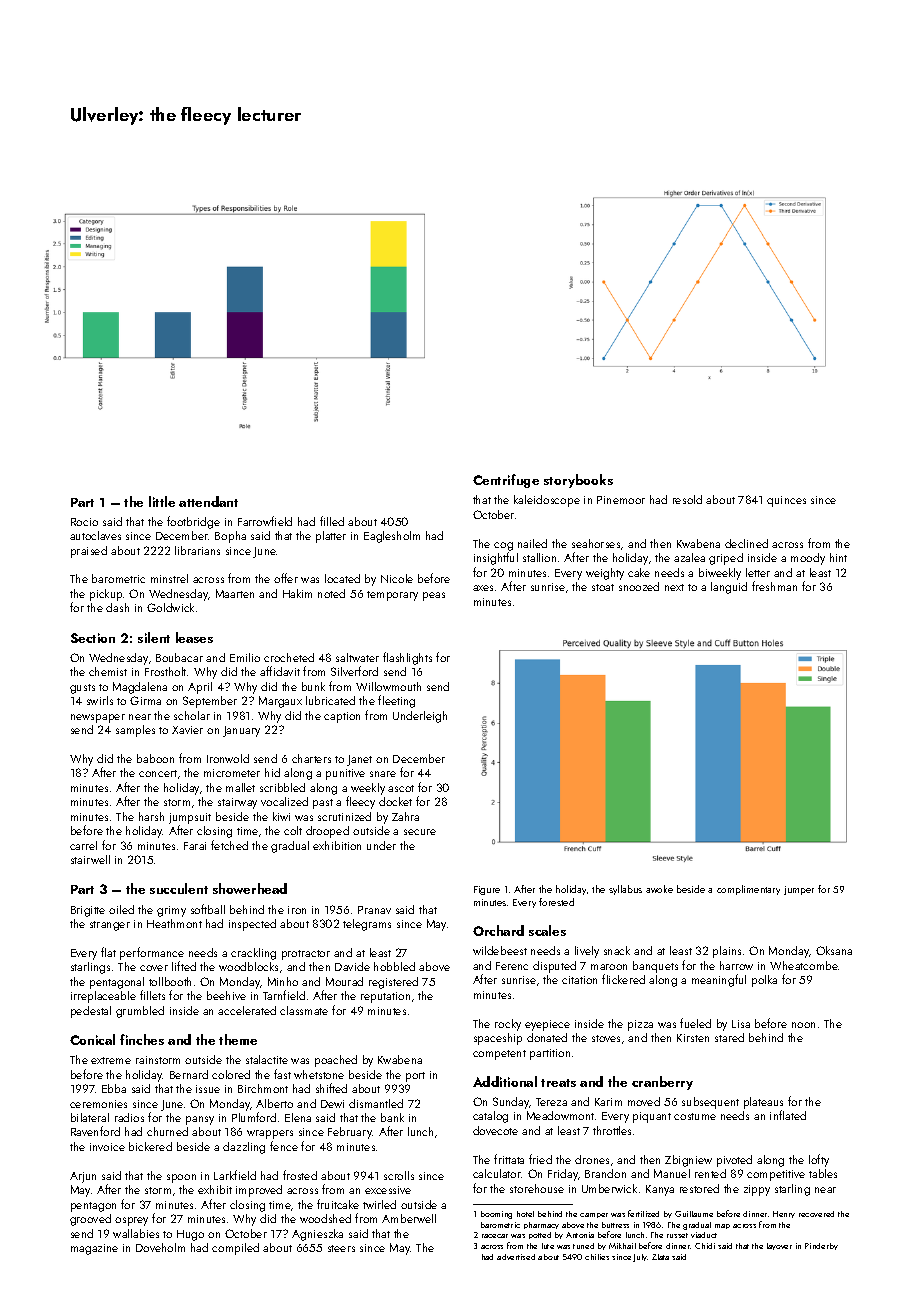 The height and width of the page is (1308, 924). I want to click on resold, so click(687, 499).
